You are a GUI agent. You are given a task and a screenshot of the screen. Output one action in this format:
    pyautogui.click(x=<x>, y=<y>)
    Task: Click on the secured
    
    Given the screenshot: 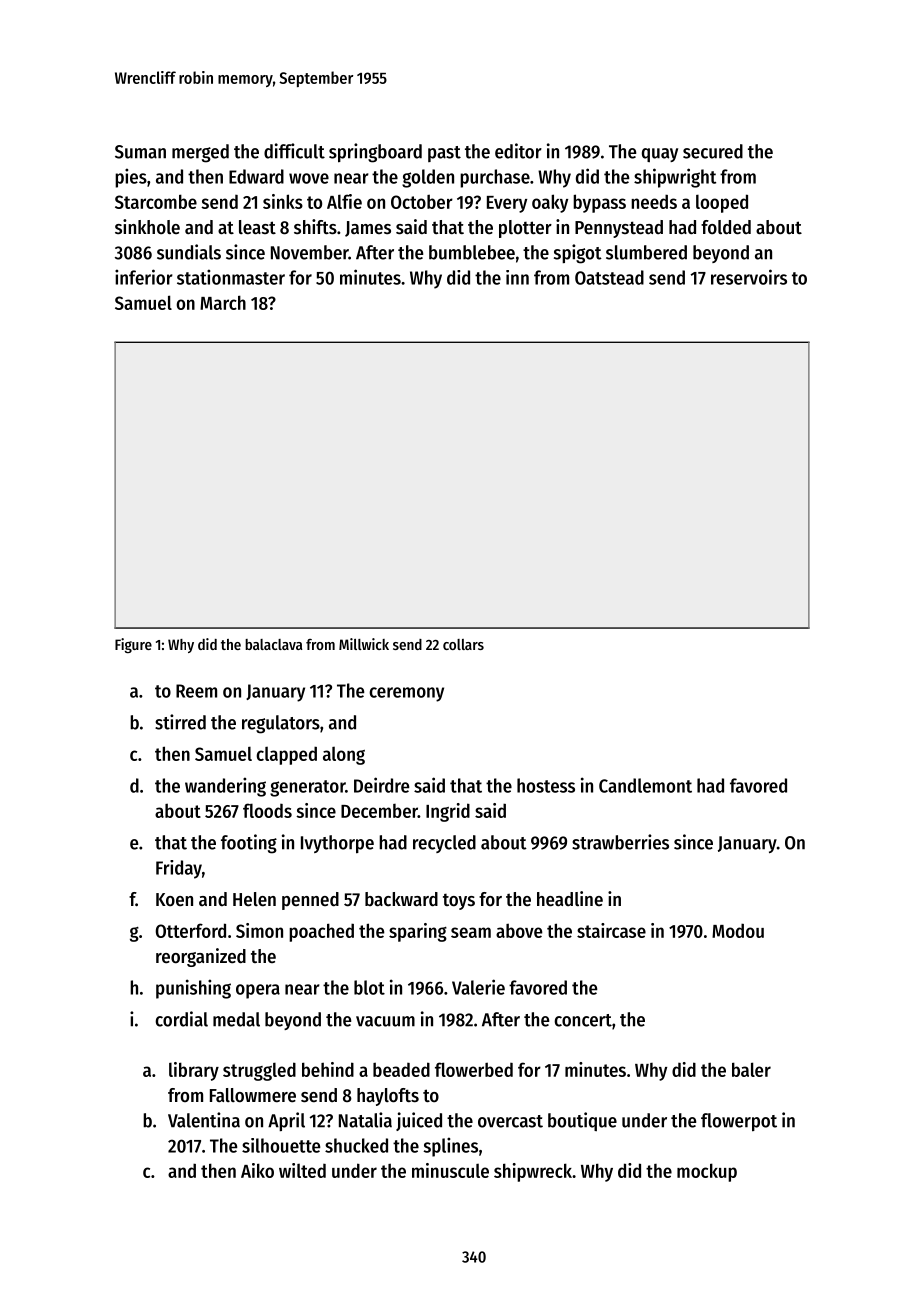 What is the action you would take?
    pyautogui.click(x=713, y=151)
